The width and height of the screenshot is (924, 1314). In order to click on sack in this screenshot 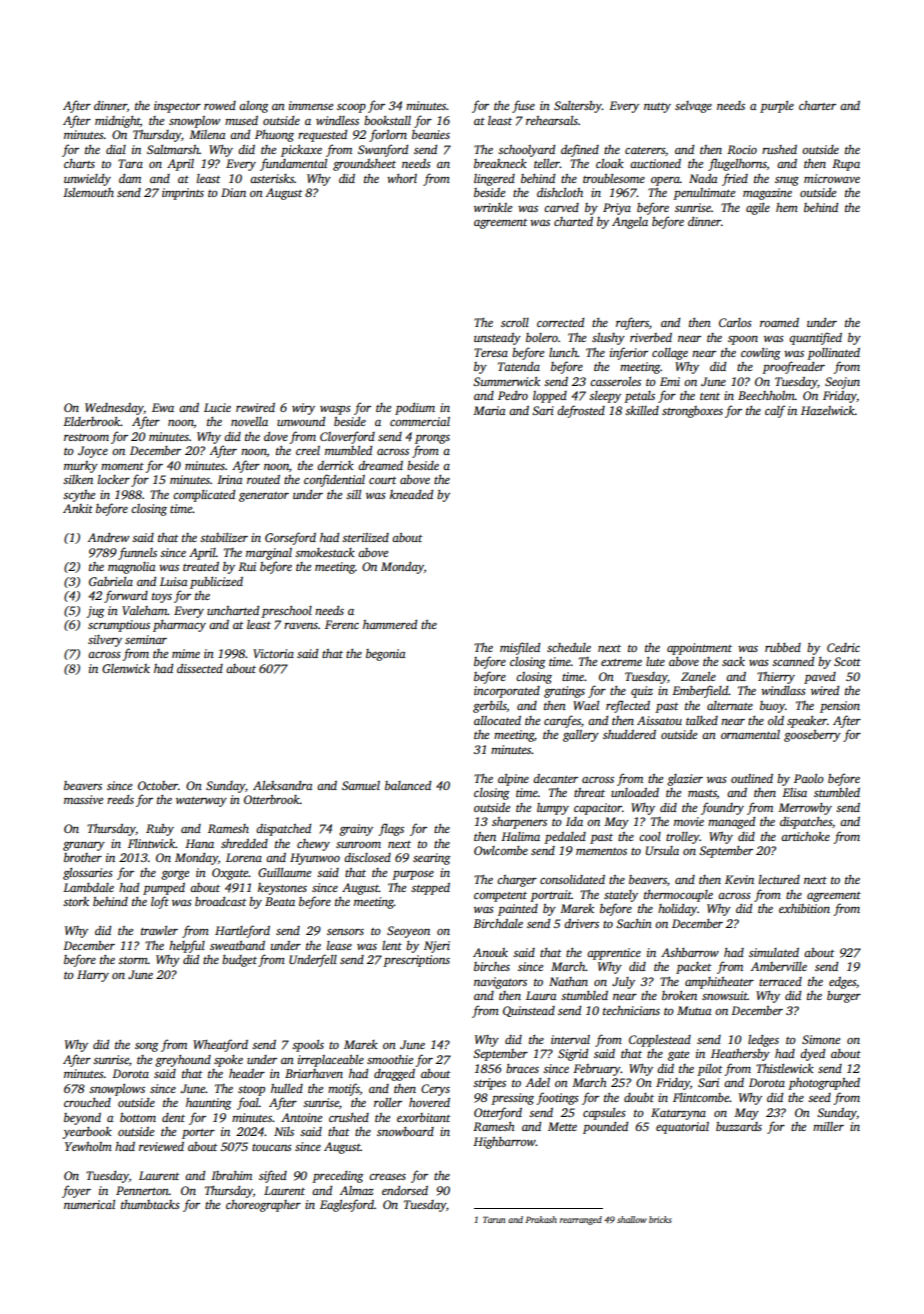, I will do `click(733, 661)`.
